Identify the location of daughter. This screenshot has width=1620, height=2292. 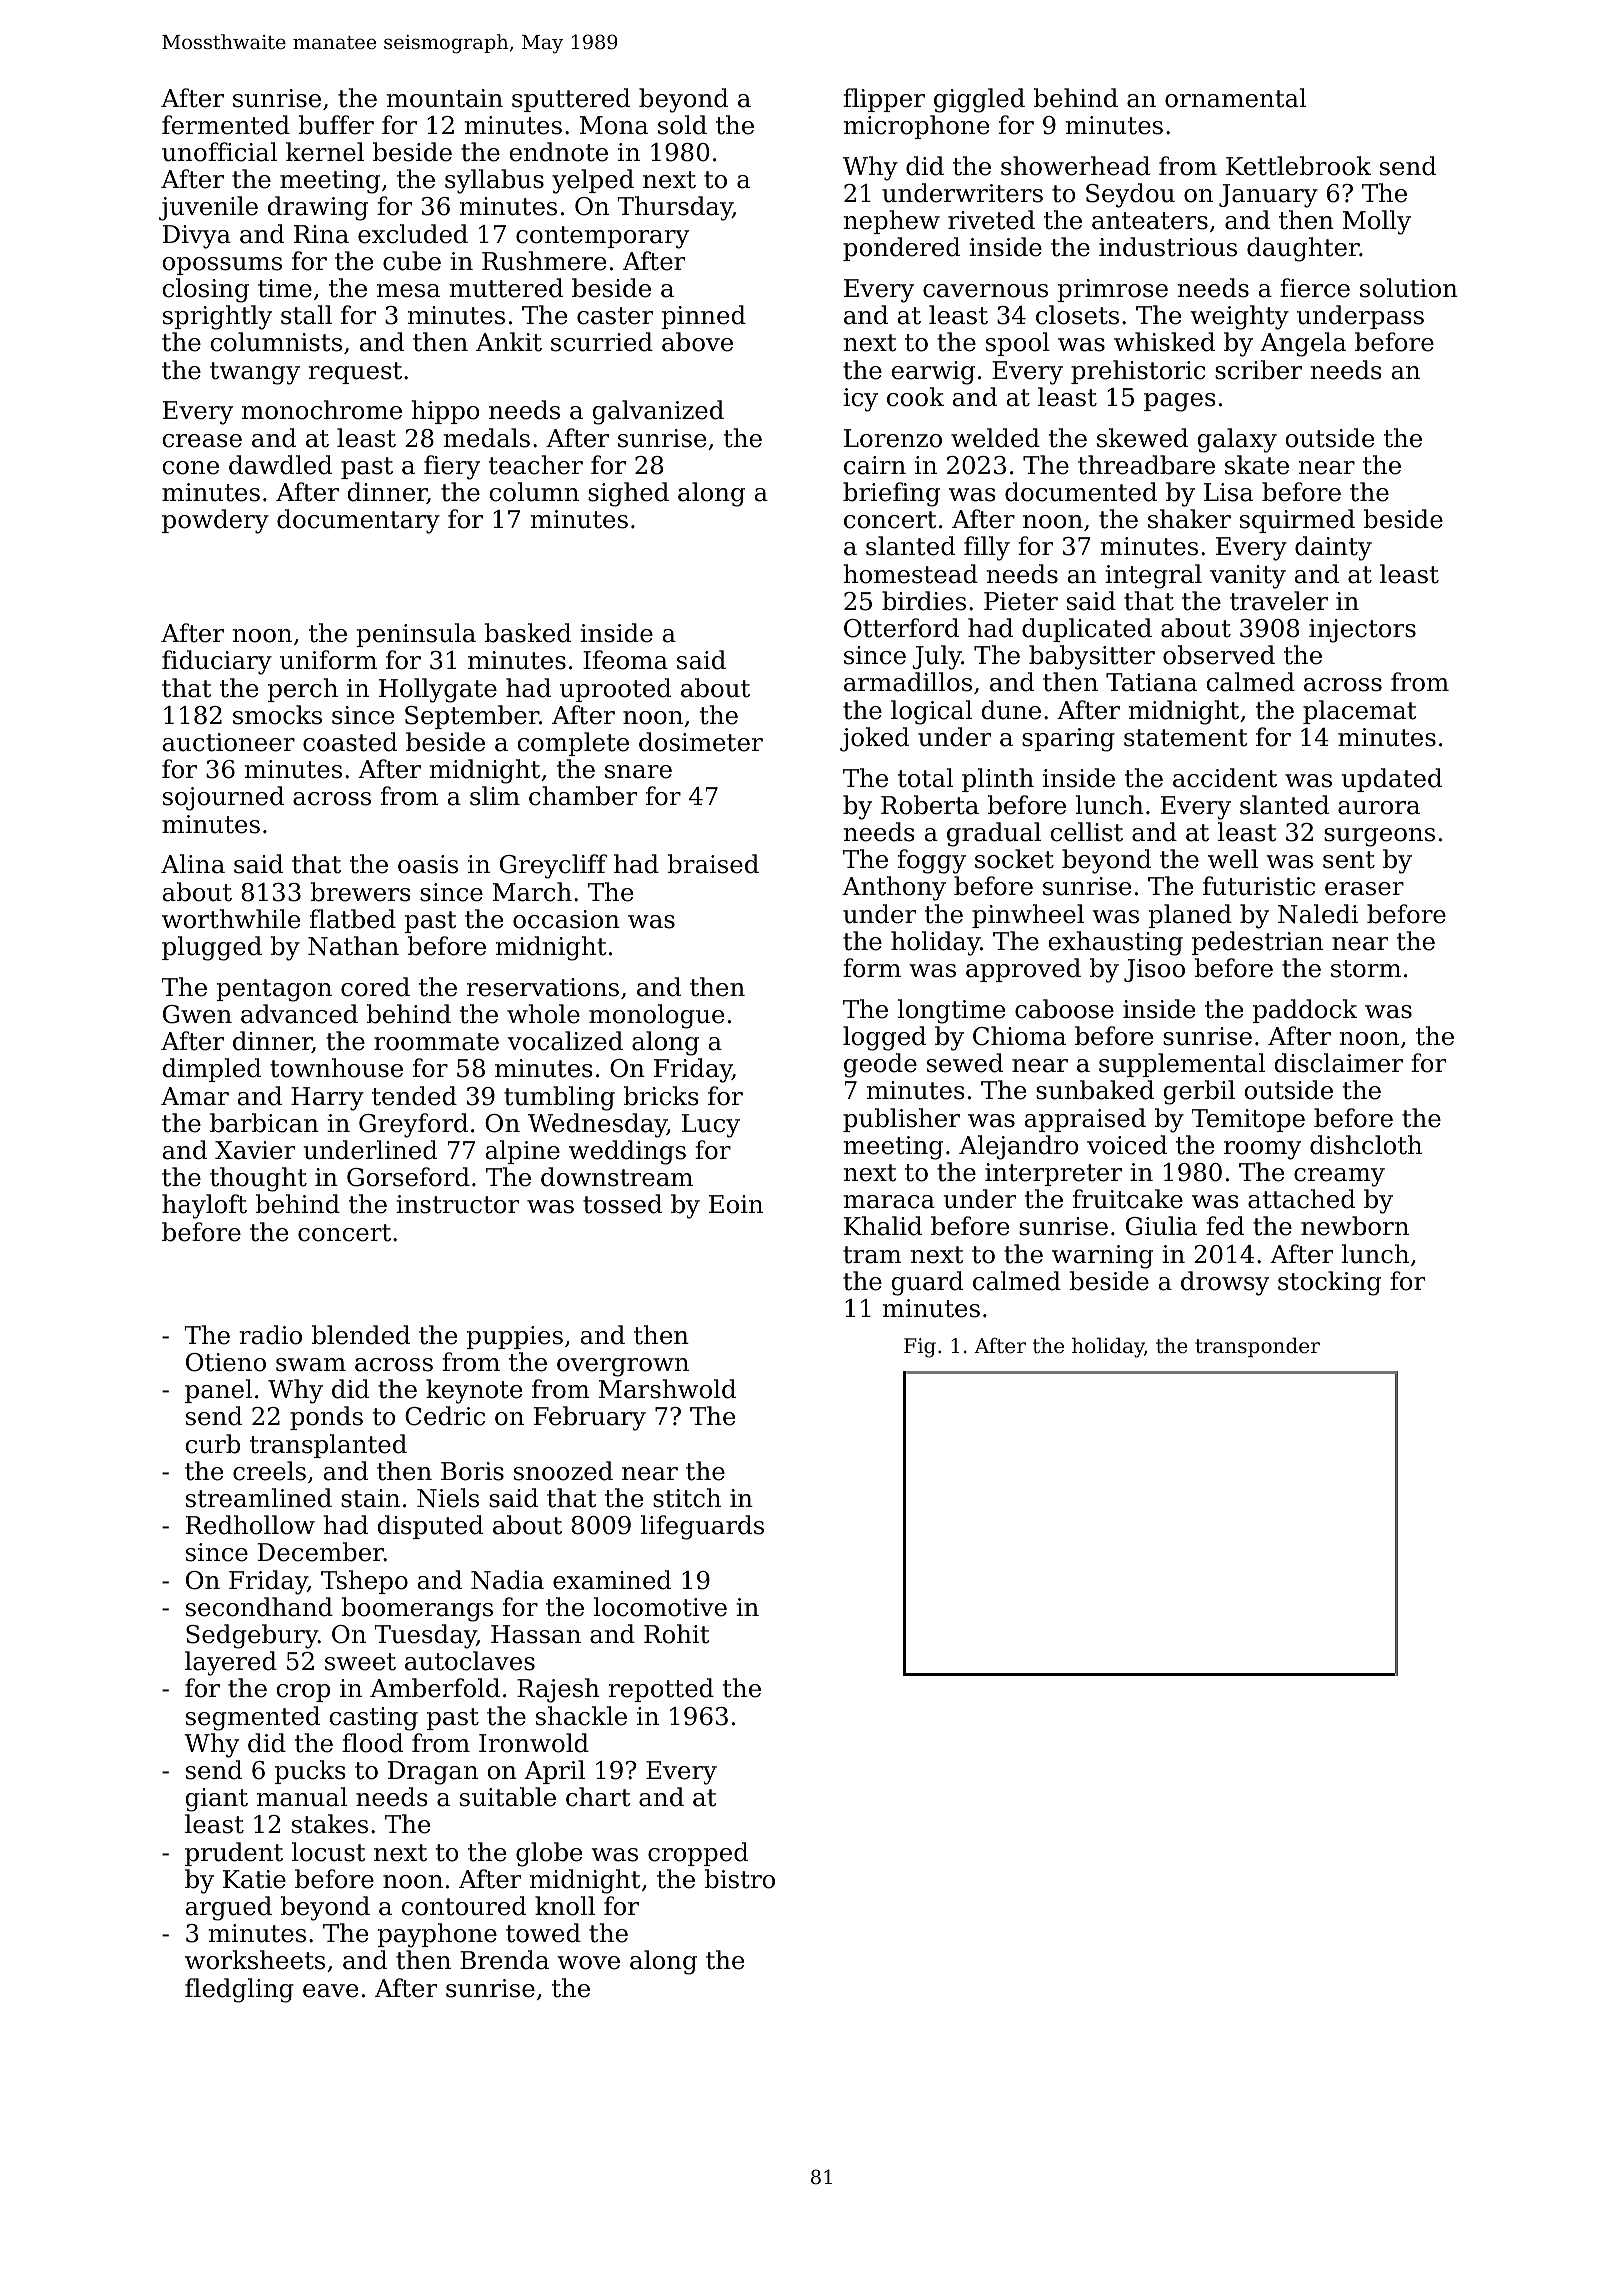
(1303, 249).
